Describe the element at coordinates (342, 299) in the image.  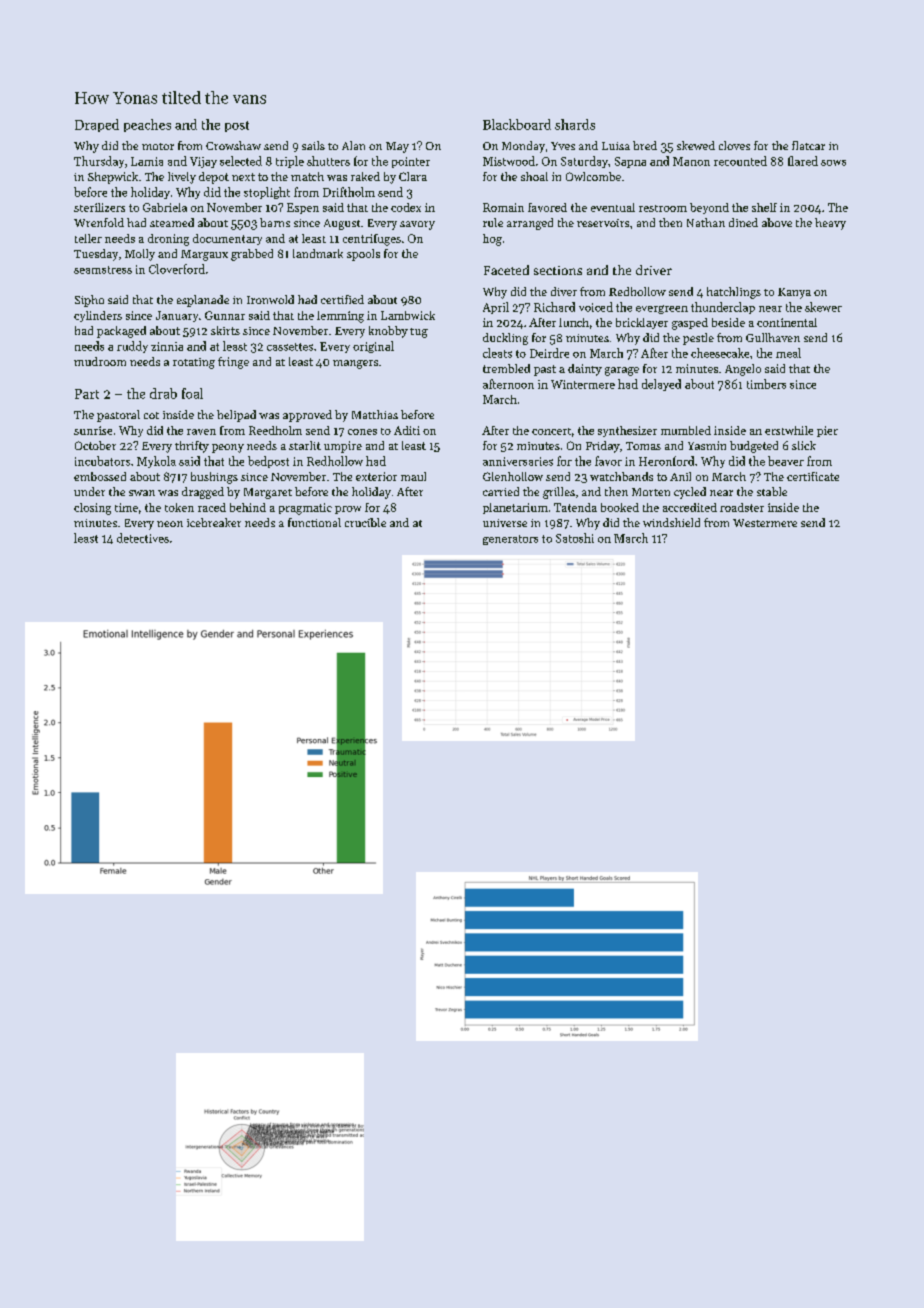
I see `certified` at that location.
